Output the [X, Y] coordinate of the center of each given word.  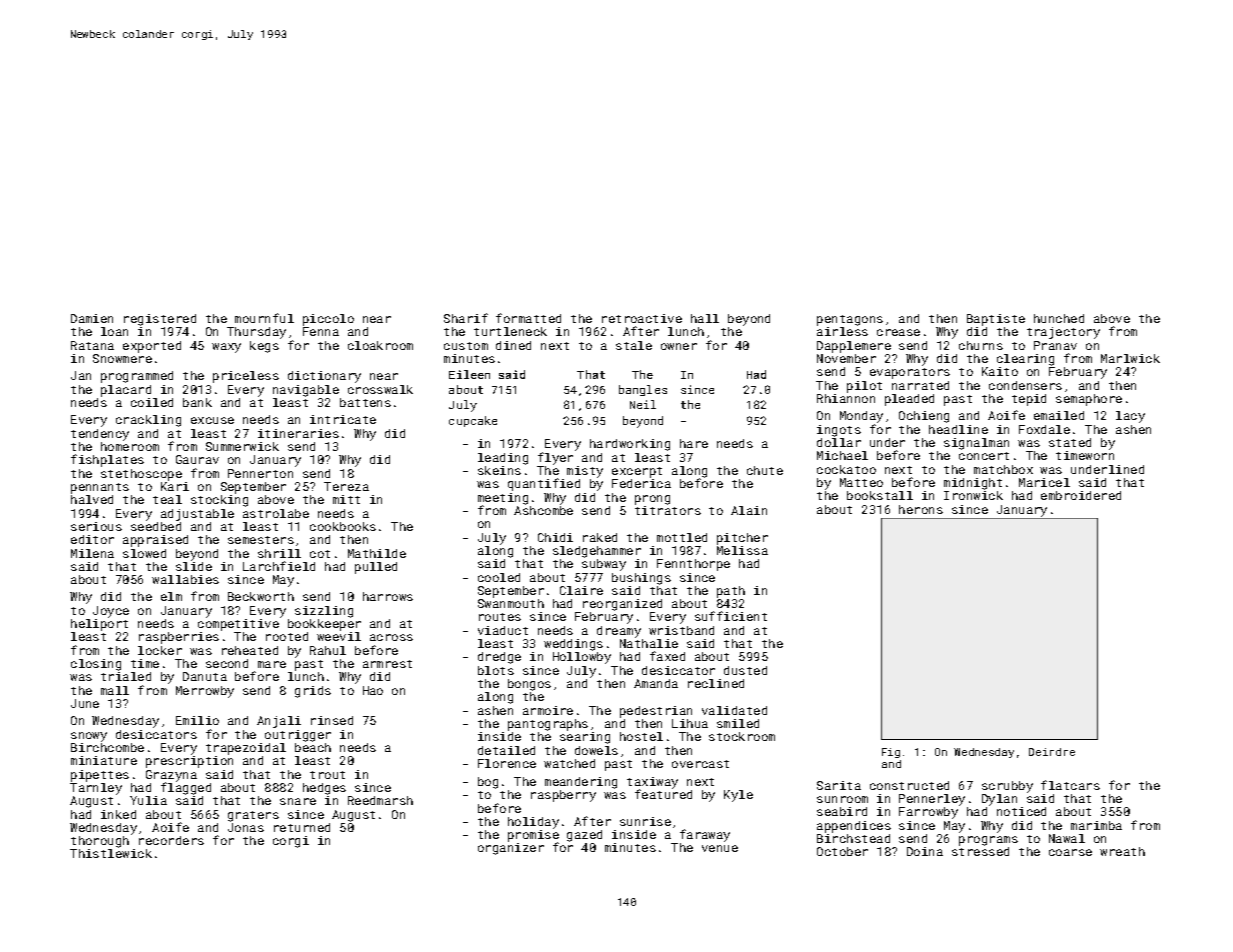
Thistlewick [111, 853]
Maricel [1044, 482]
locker [160, 650]
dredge [499, 658]
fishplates [107, 460]
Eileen [469, 374]
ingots [839, 431]
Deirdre [1052, 752]
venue [720, 848]
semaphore [1089, 400]
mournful [264, 318]
